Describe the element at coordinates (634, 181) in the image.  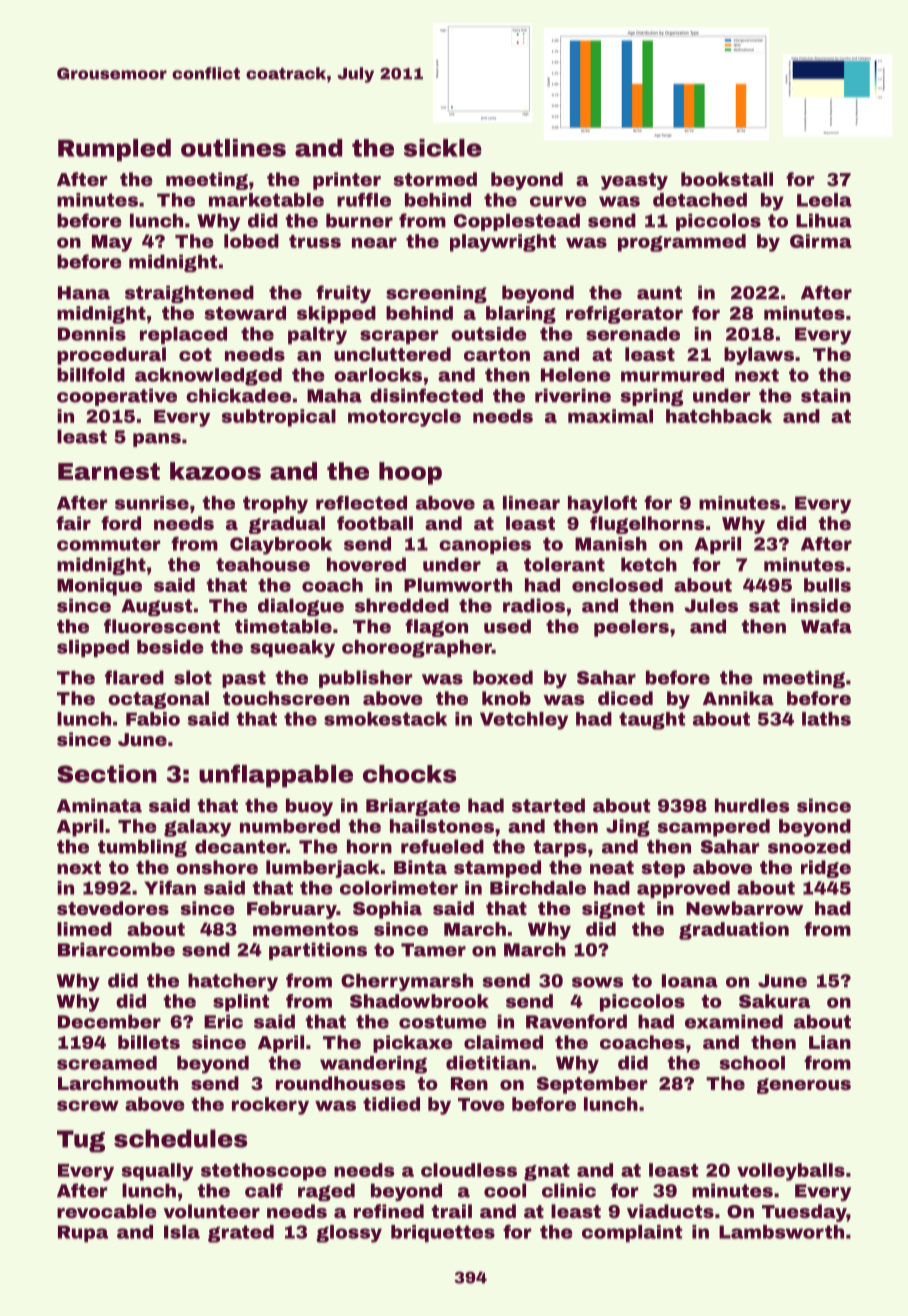
I see `yeasty` at that location.
